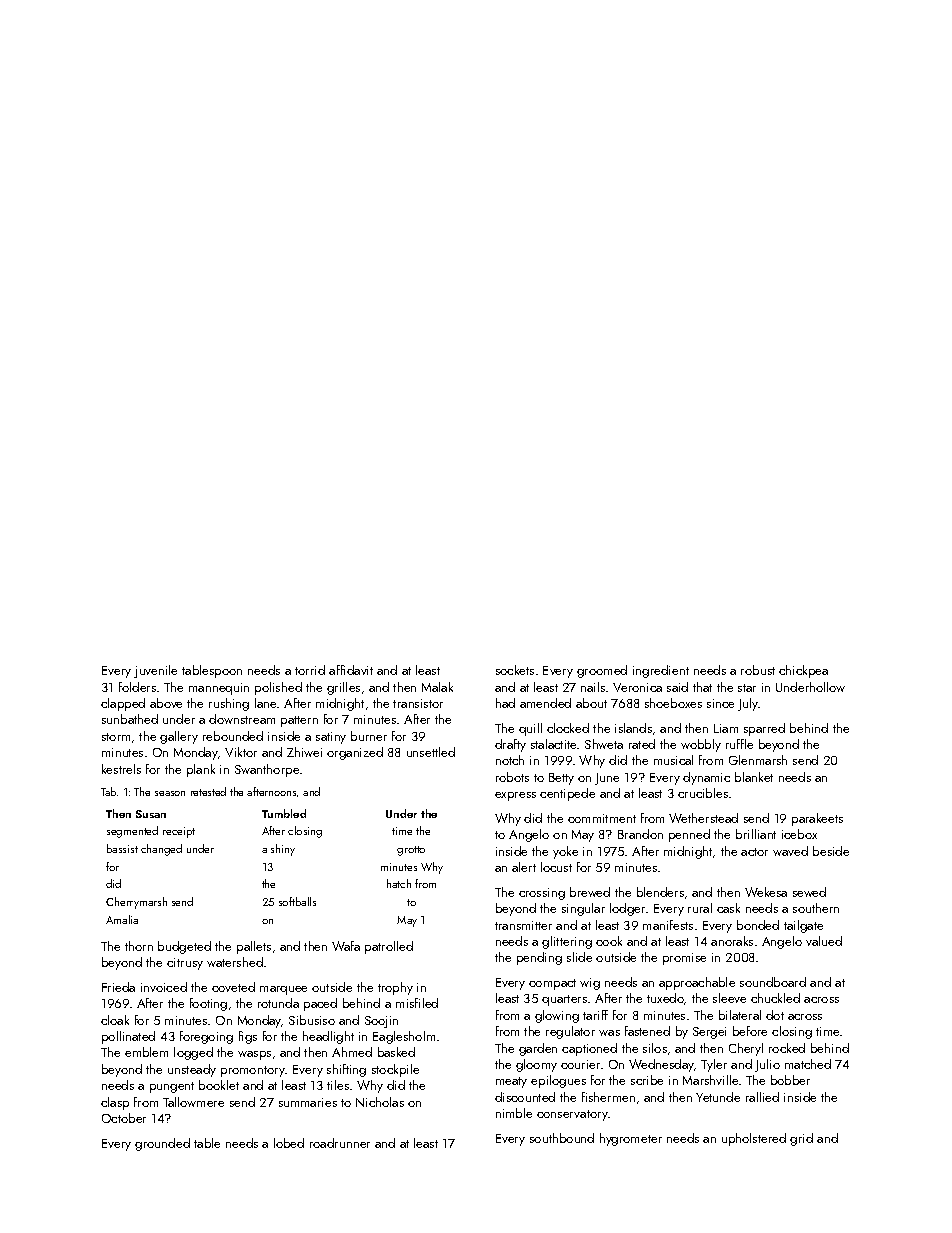 This screenshot has width=952, height=1233. What do you see at coordinates (604, 744) in the screenshot?
I see `Shweta` at bounding box center [604, 744].
